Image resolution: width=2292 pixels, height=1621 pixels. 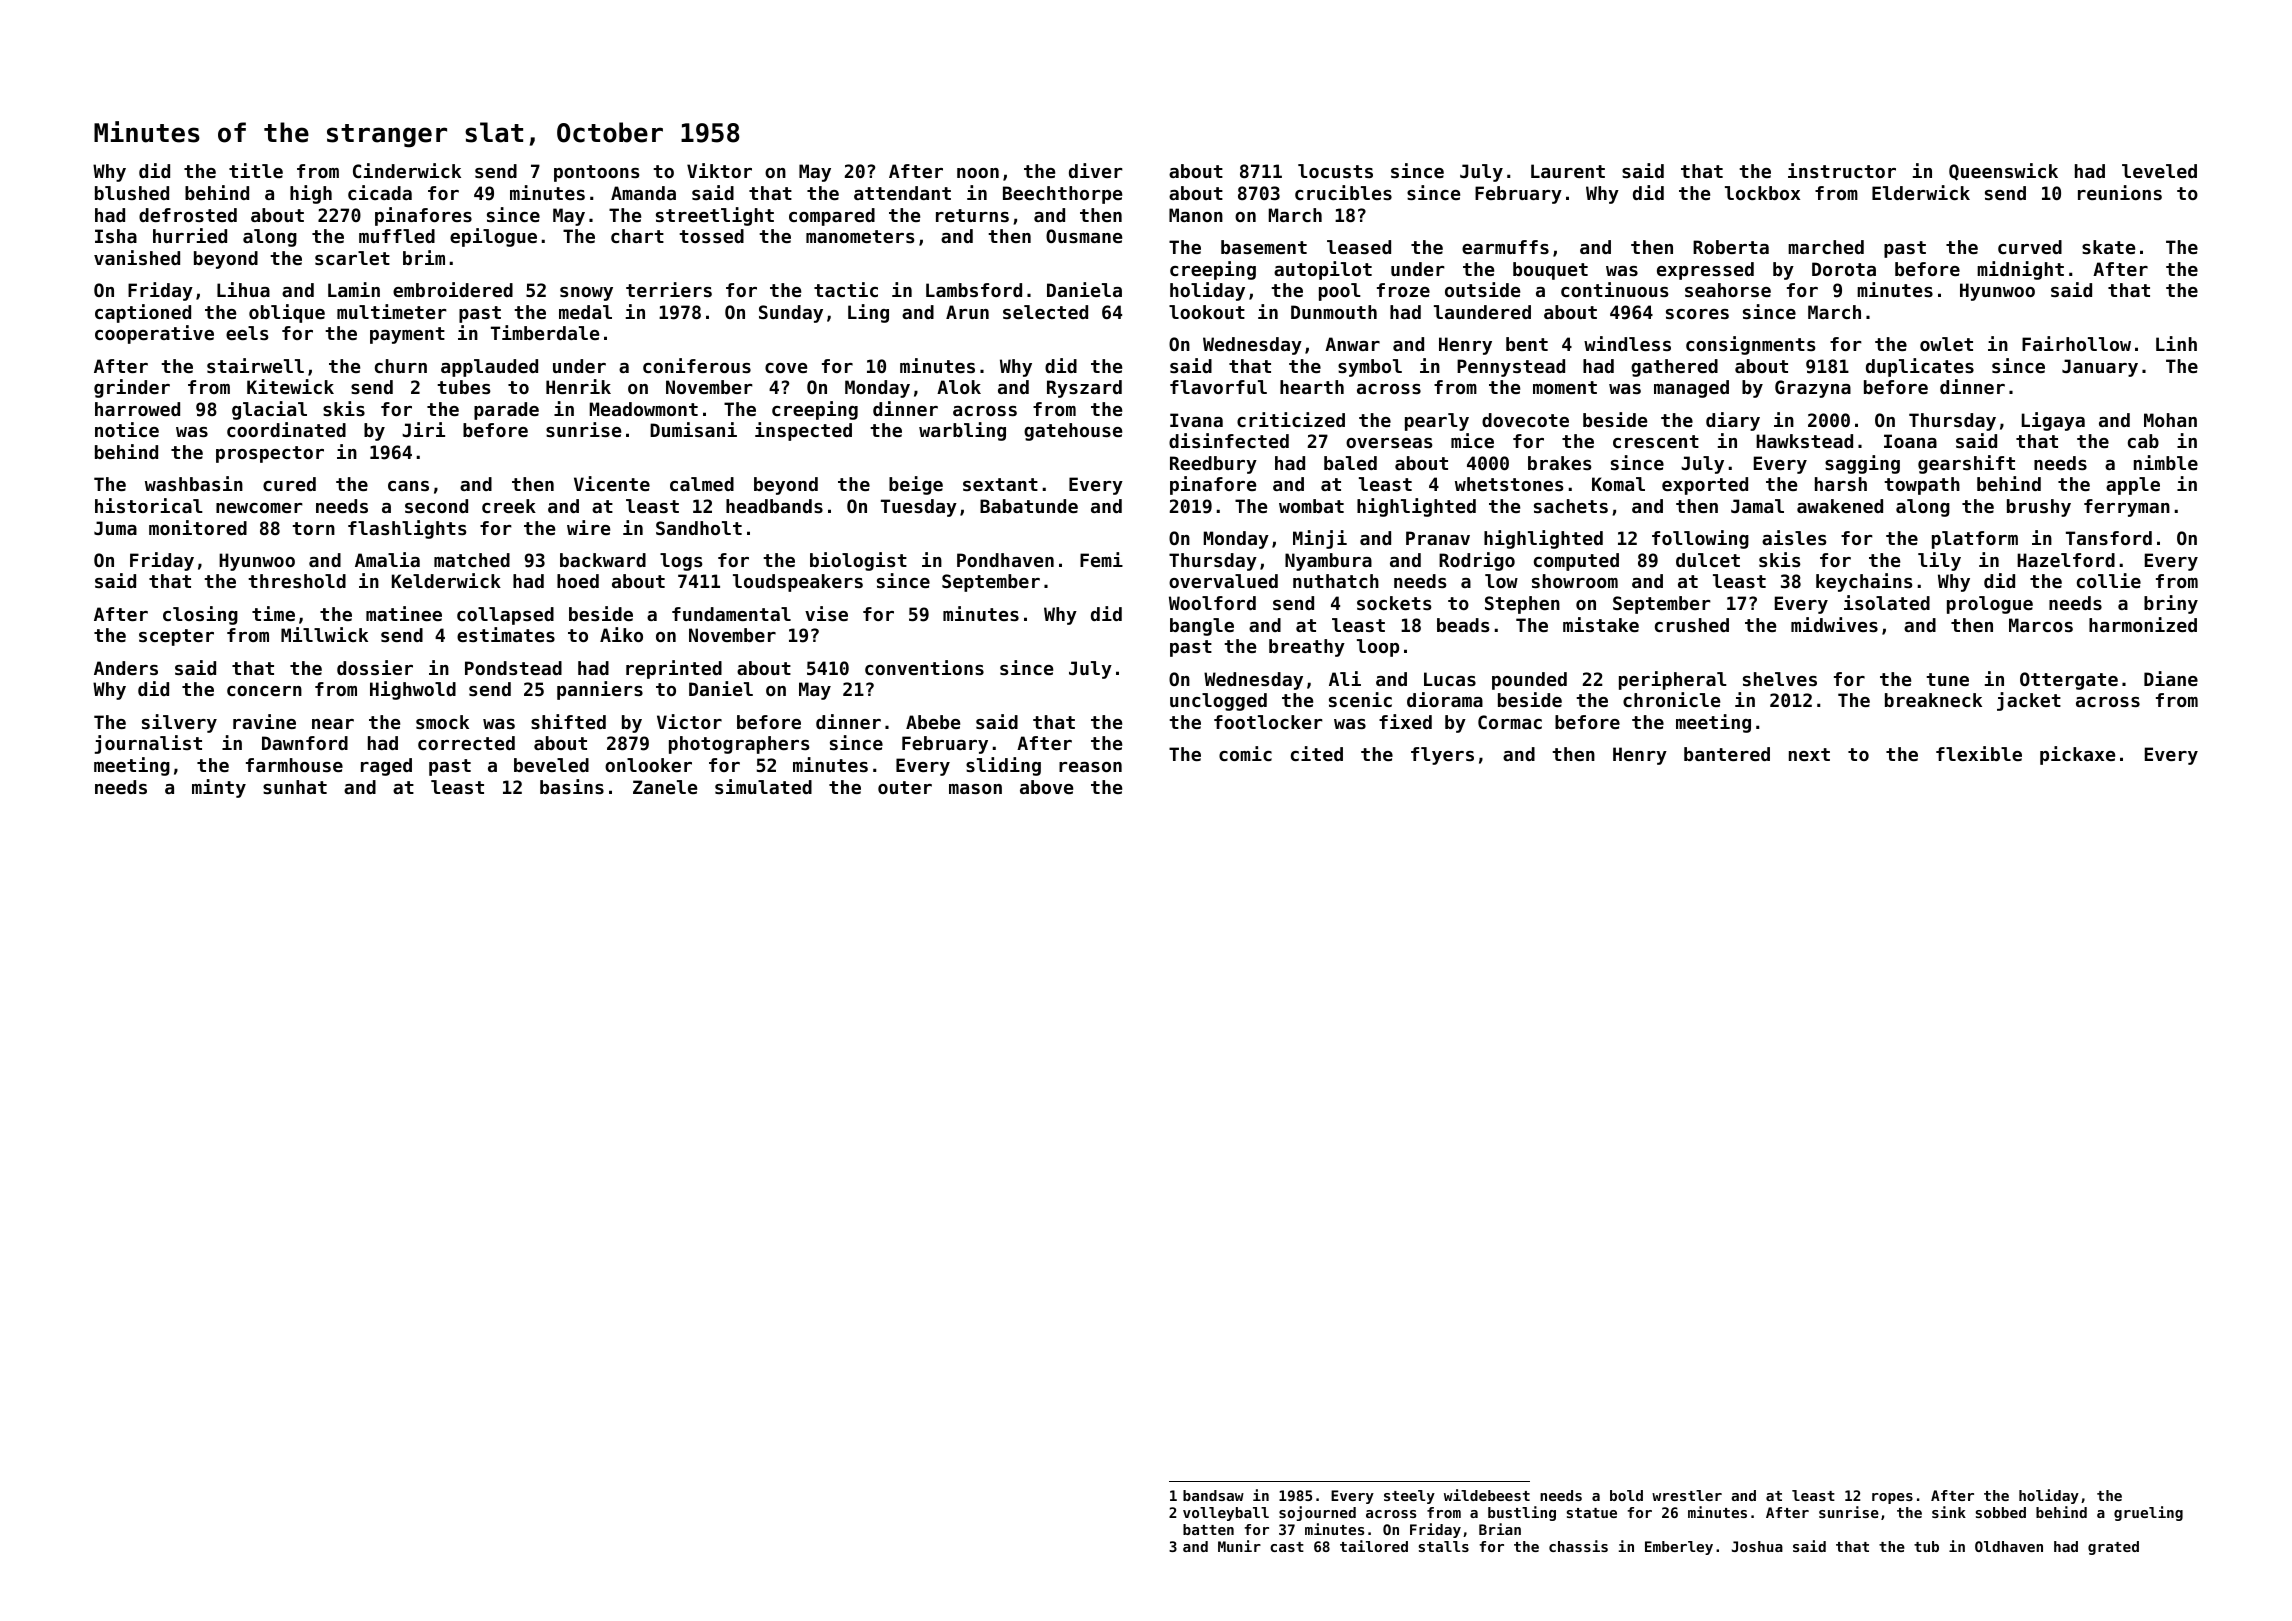 I want to click on managed, so click(x=1691, y=389).
